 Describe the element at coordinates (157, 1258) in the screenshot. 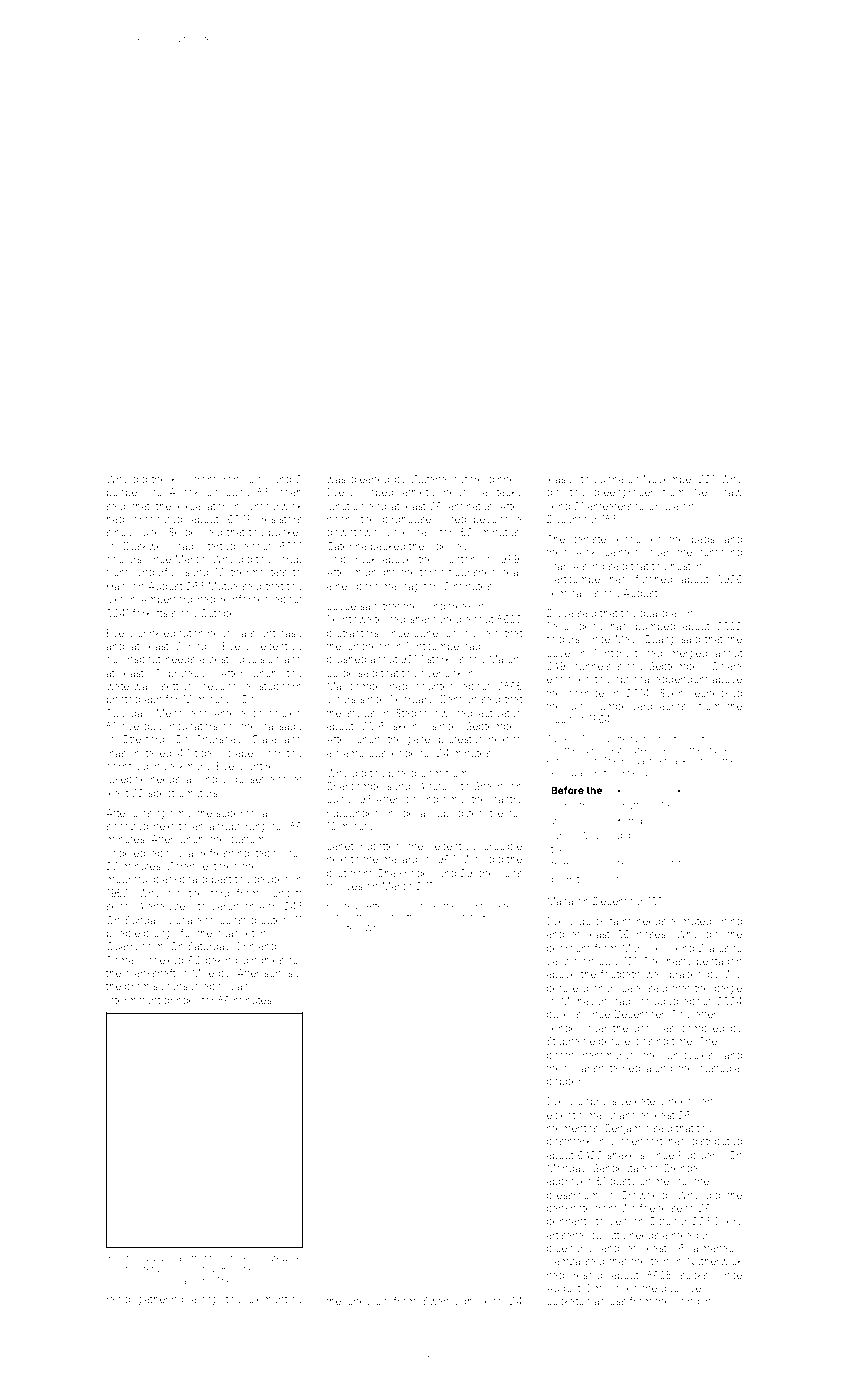

I see `Dylan` at that location.
